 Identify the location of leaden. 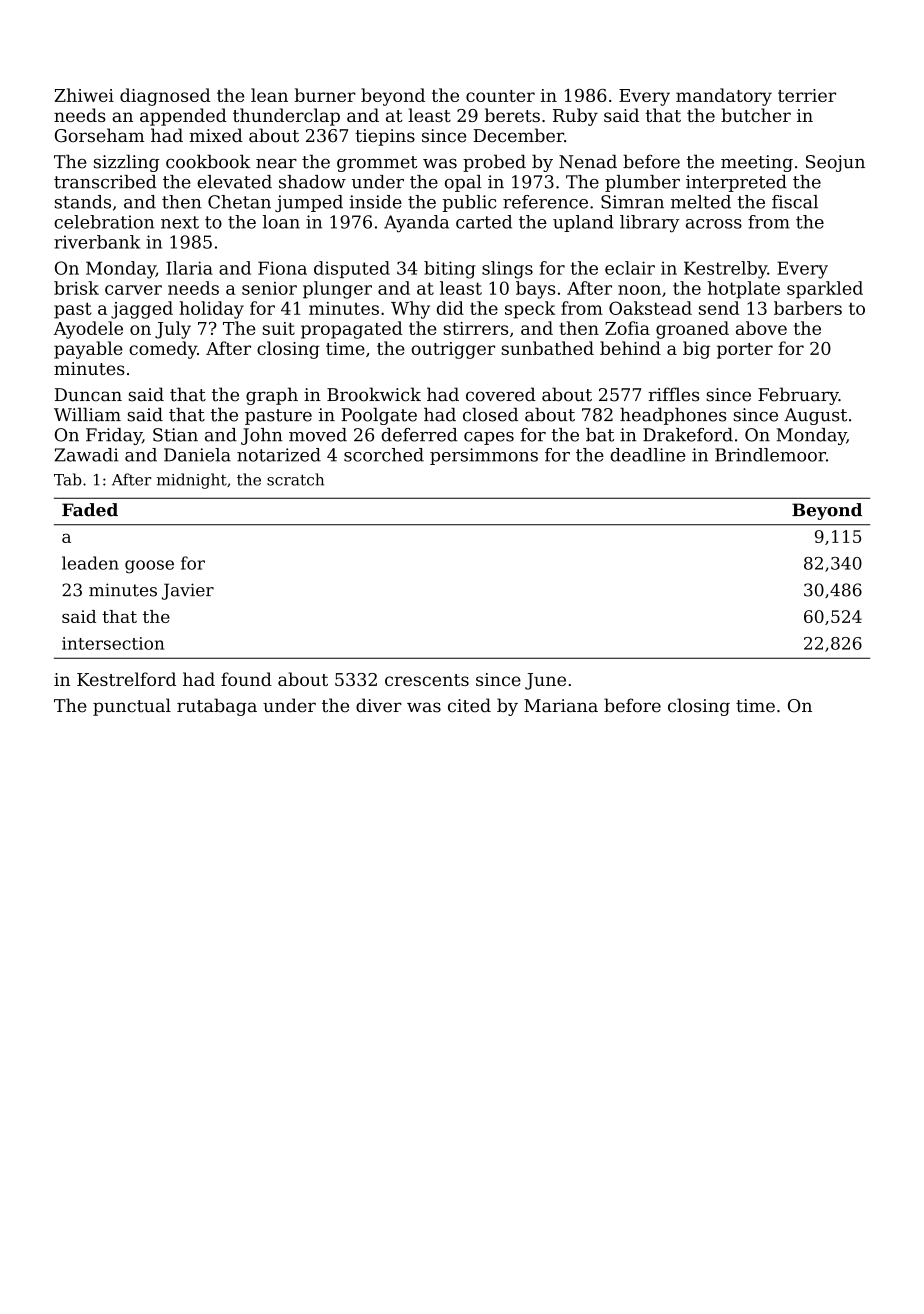
(90, 563).
